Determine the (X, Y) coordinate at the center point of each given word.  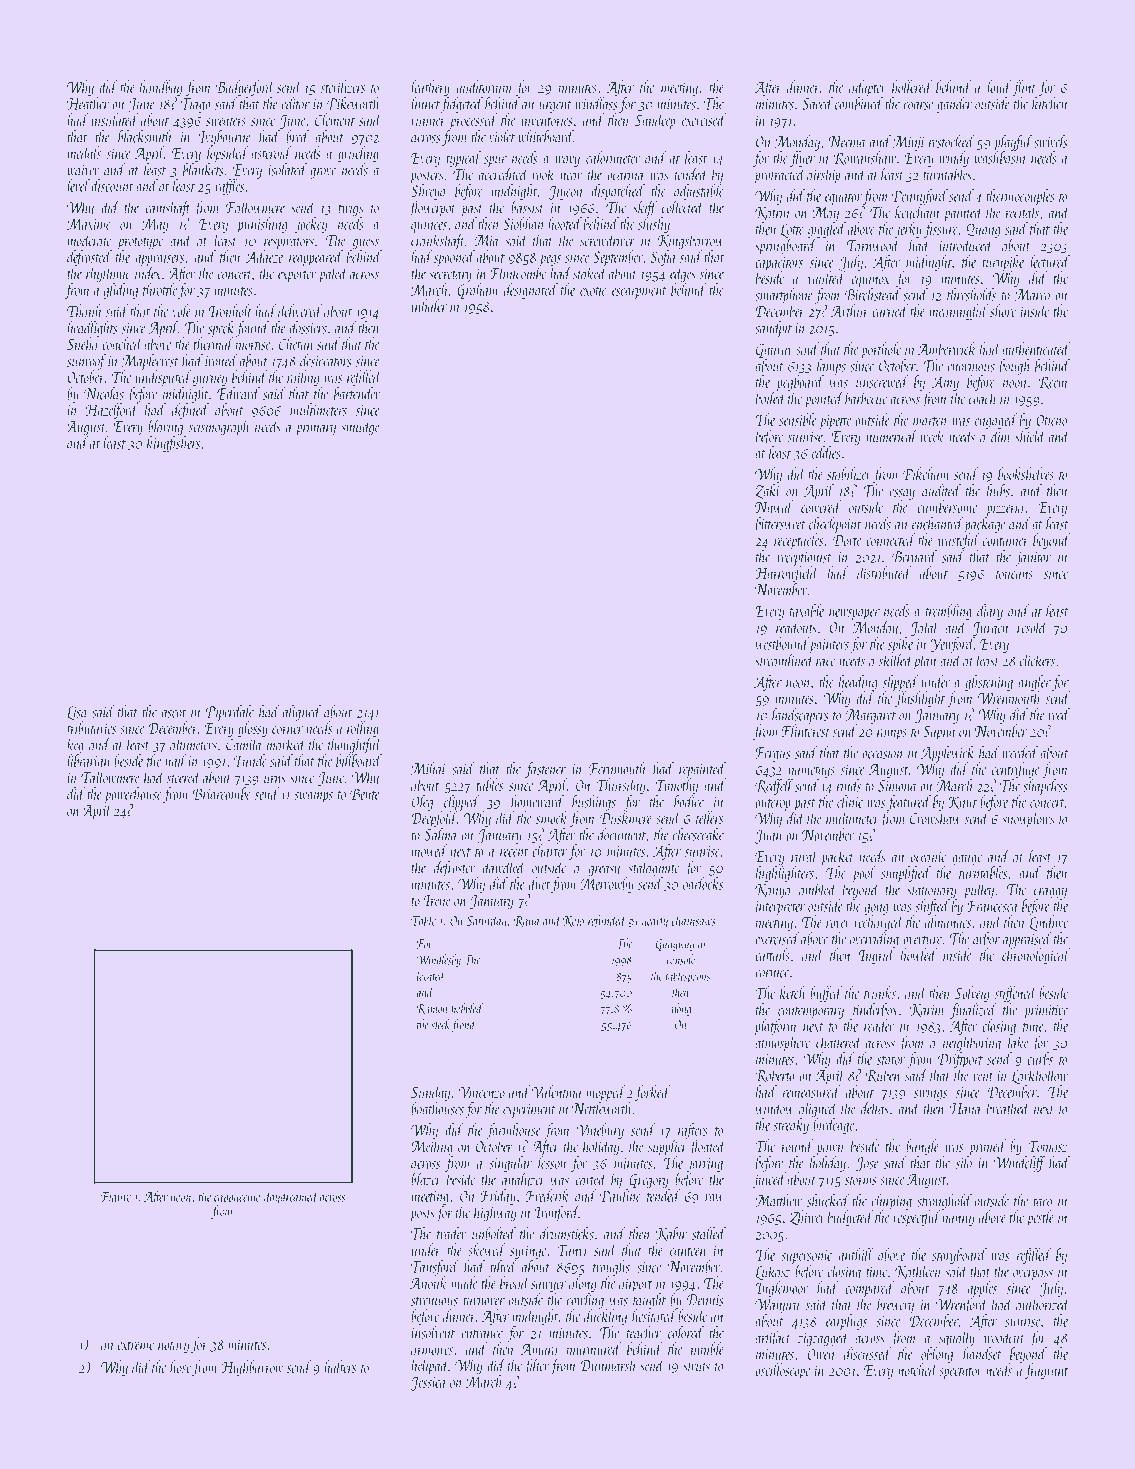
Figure (116, 1198)
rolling (363, 729)
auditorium (484, 86)
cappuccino (237, 1198)
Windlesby (438, 960)
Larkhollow (1040, 1076)
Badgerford (245, 88)
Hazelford (111, 411)
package (984, 525)
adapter (868, 88)
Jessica (428, 1383)
